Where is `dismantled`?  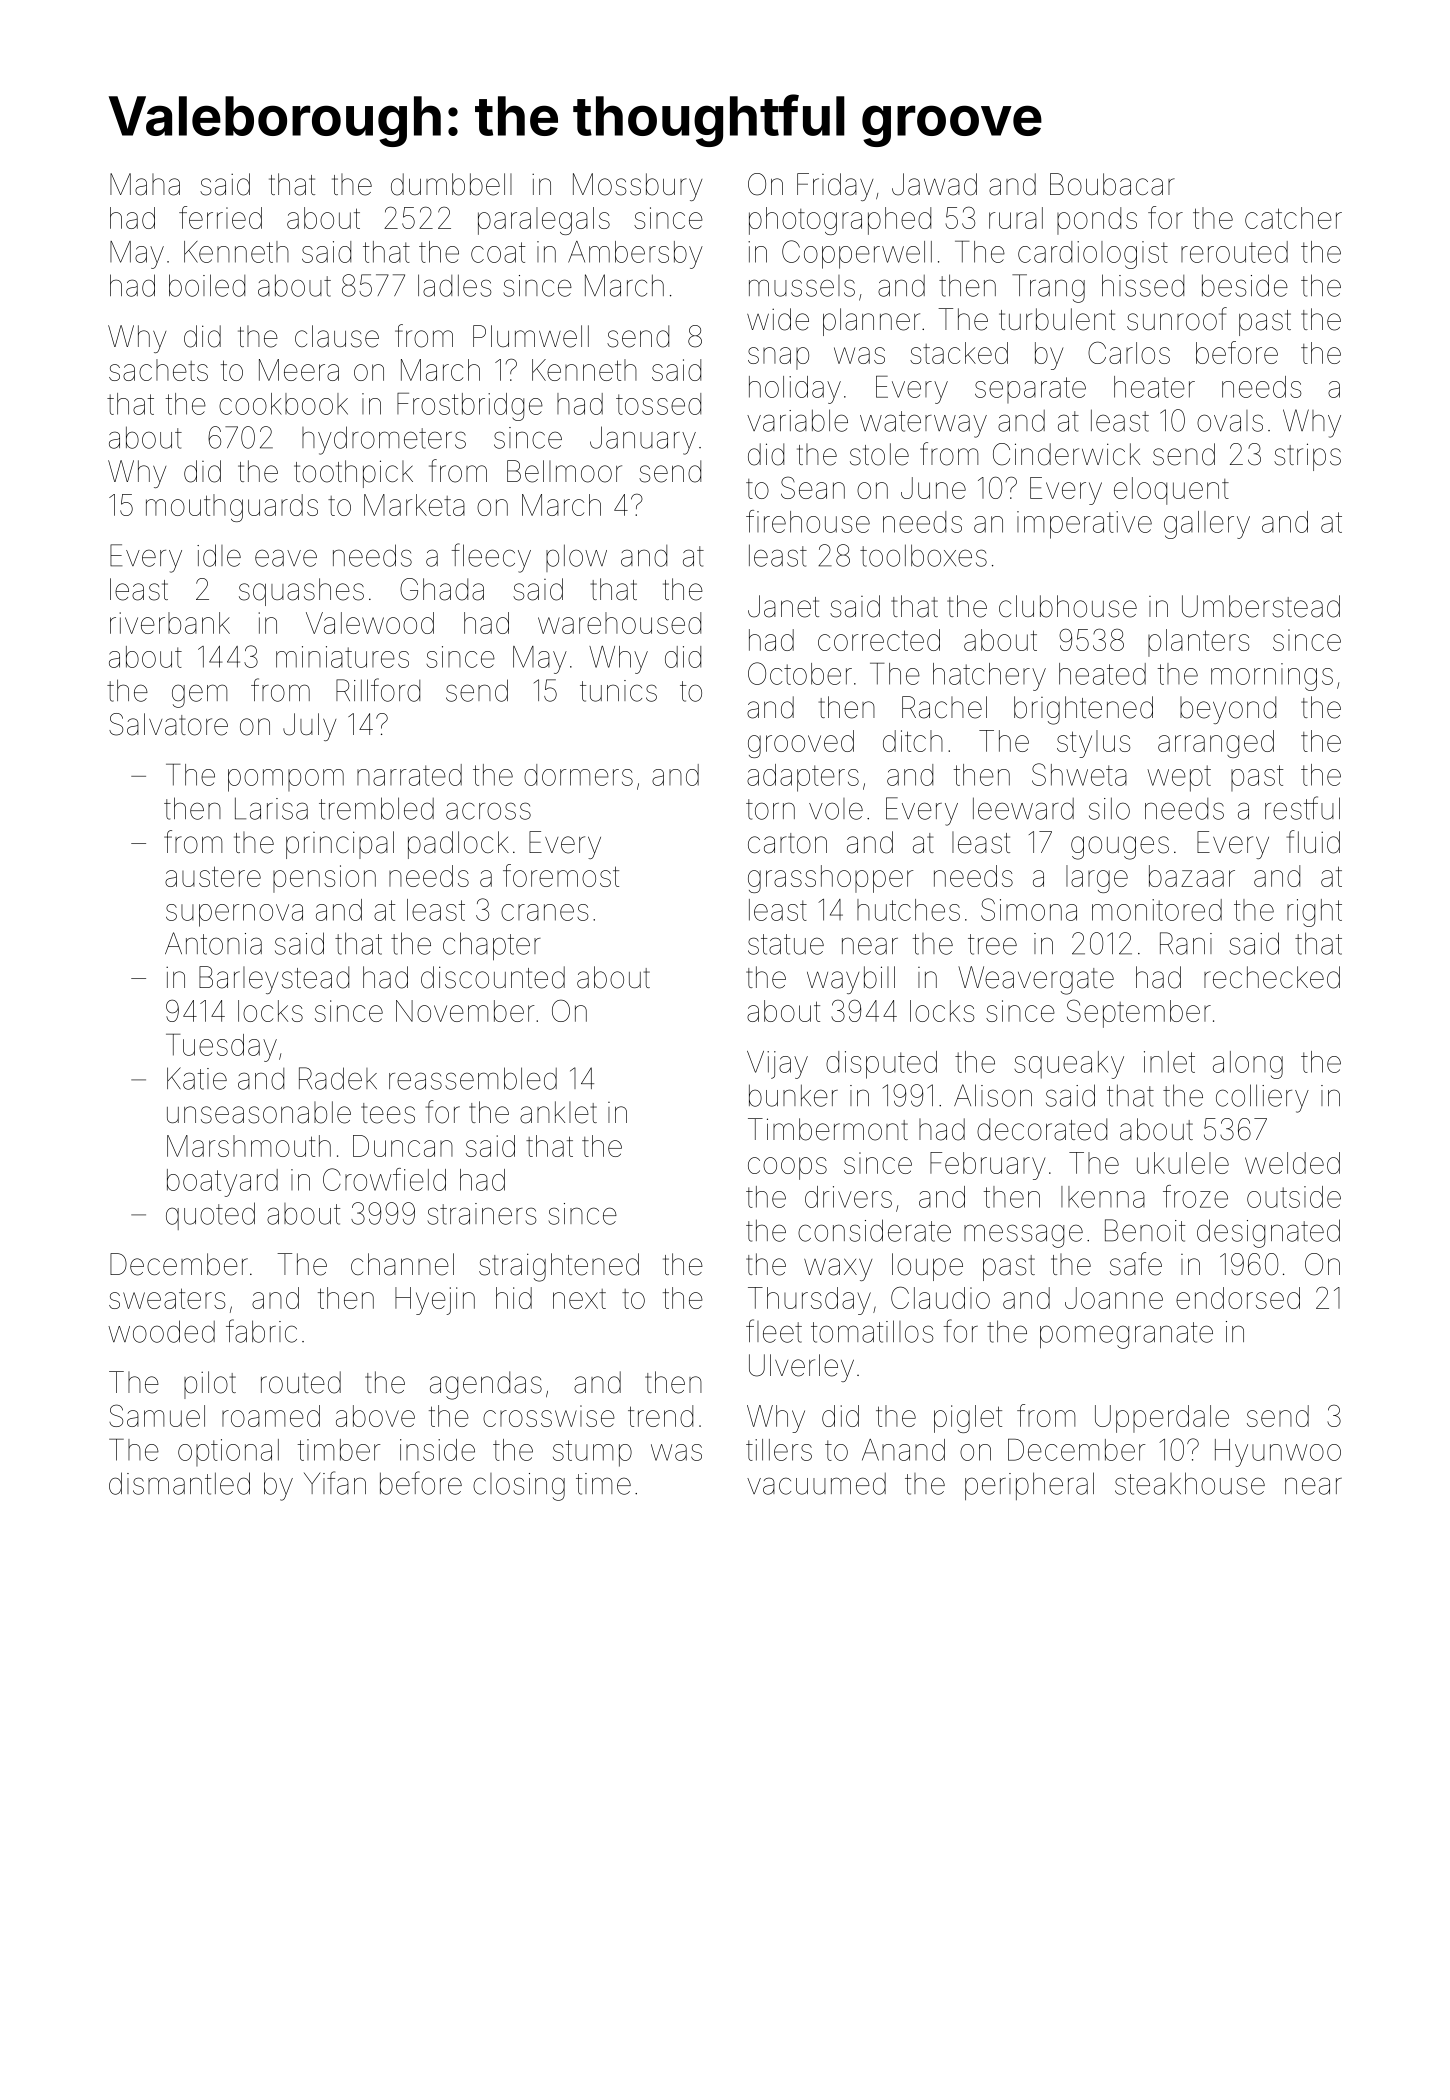 dismantled is located at coordinates (179, 1483).
